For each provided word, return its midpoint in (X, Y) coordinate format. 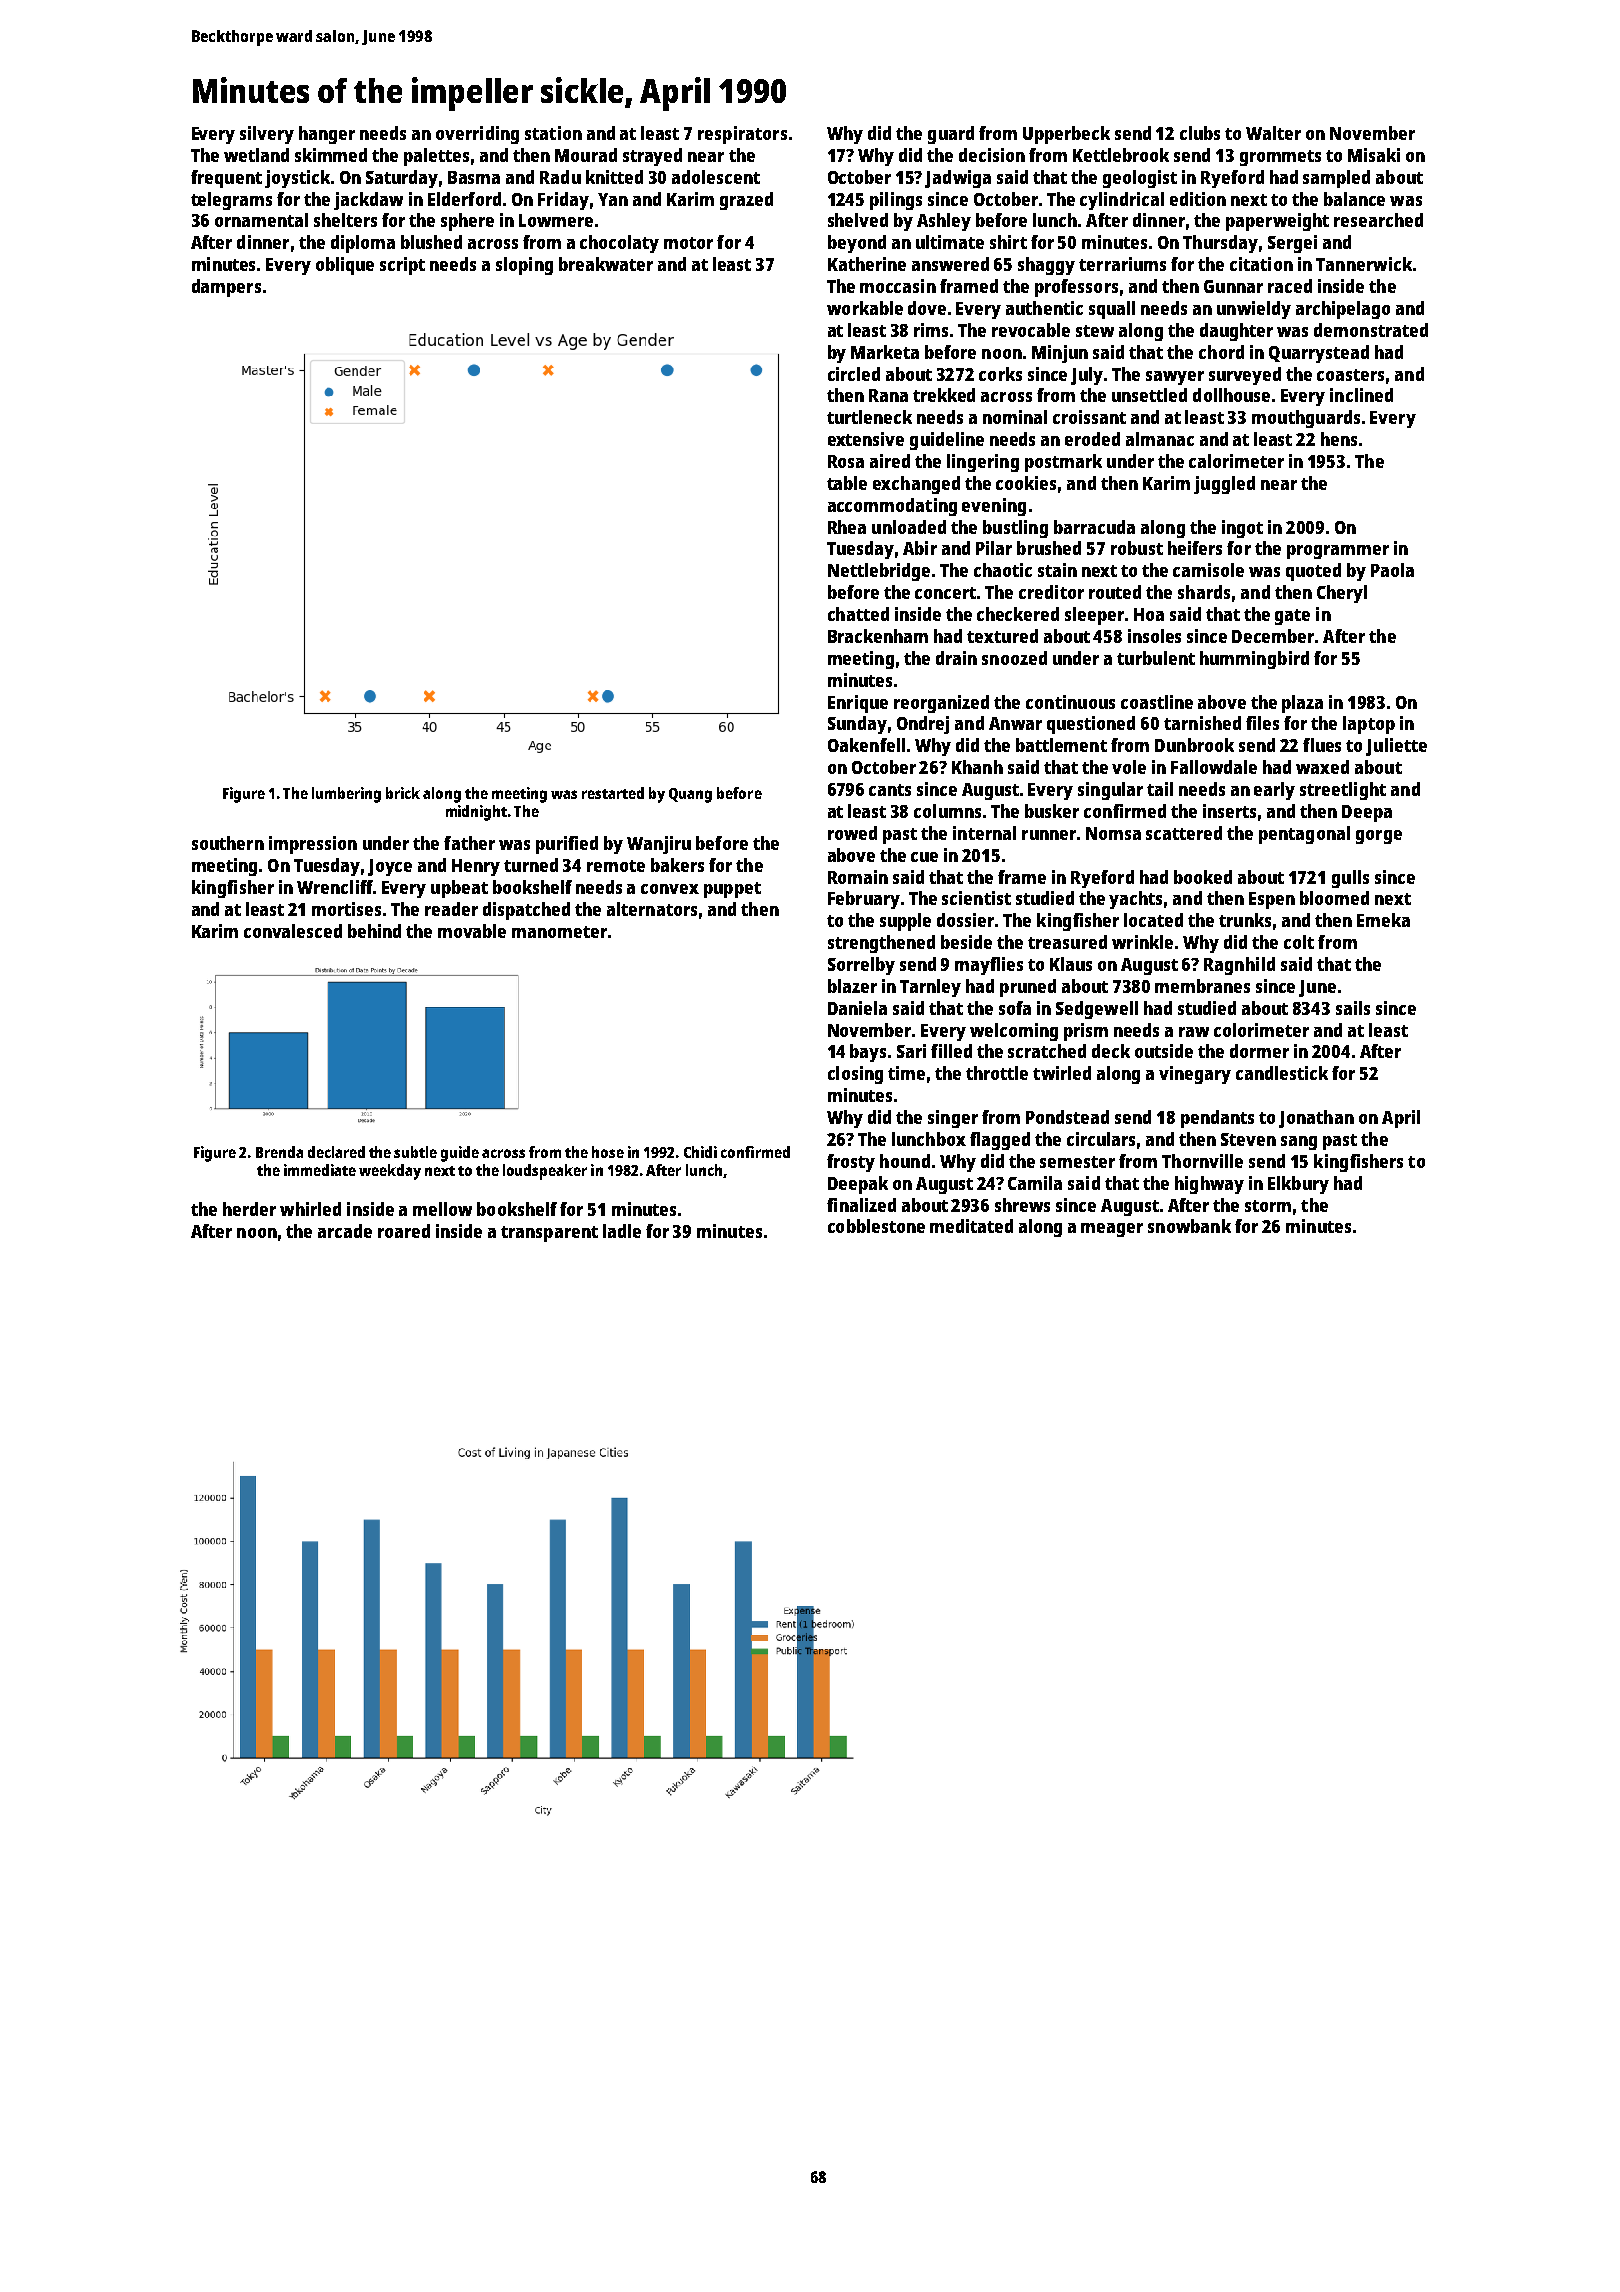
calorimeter (1236, 461)
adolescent (716, 177)
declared (336, 1152)
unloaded (909, 527)
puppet (732, 890)
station (553, 133)
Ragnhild (1239, 966)
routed (1115, 592)
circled (854, 374)
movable (472, 931)
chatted (858, 614)
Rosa (846, 461)
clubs (1200, 133)
